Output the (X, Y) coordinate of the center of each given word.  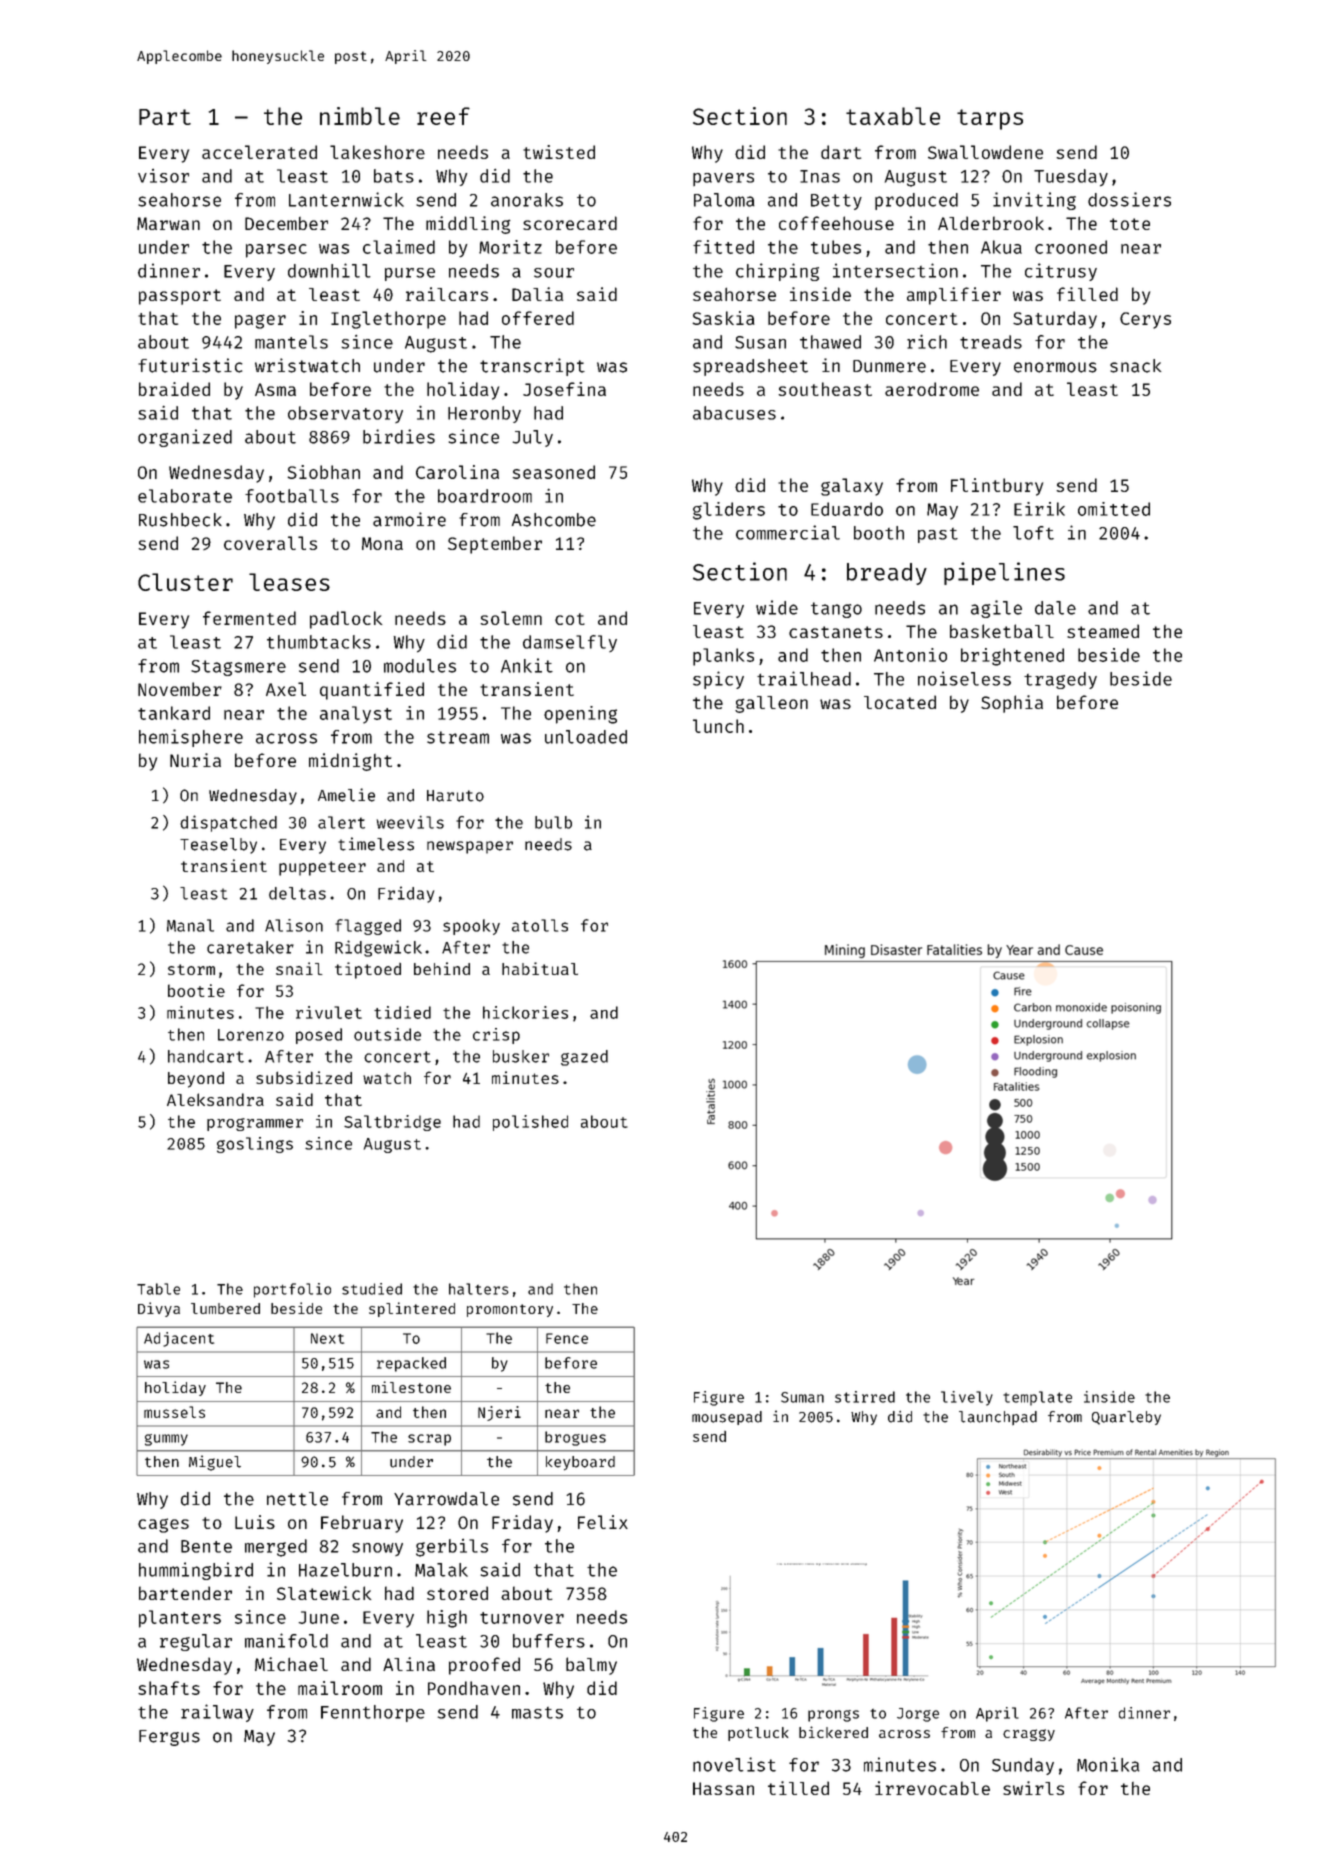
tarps (990, 119)
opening (580, 715)
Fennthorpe (373, 1713)
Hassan (723, 1788)
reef (443, 116)
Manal (190, 925)
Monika (1108, 1764)
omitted (1114, 509)
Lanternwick (346, 199)
